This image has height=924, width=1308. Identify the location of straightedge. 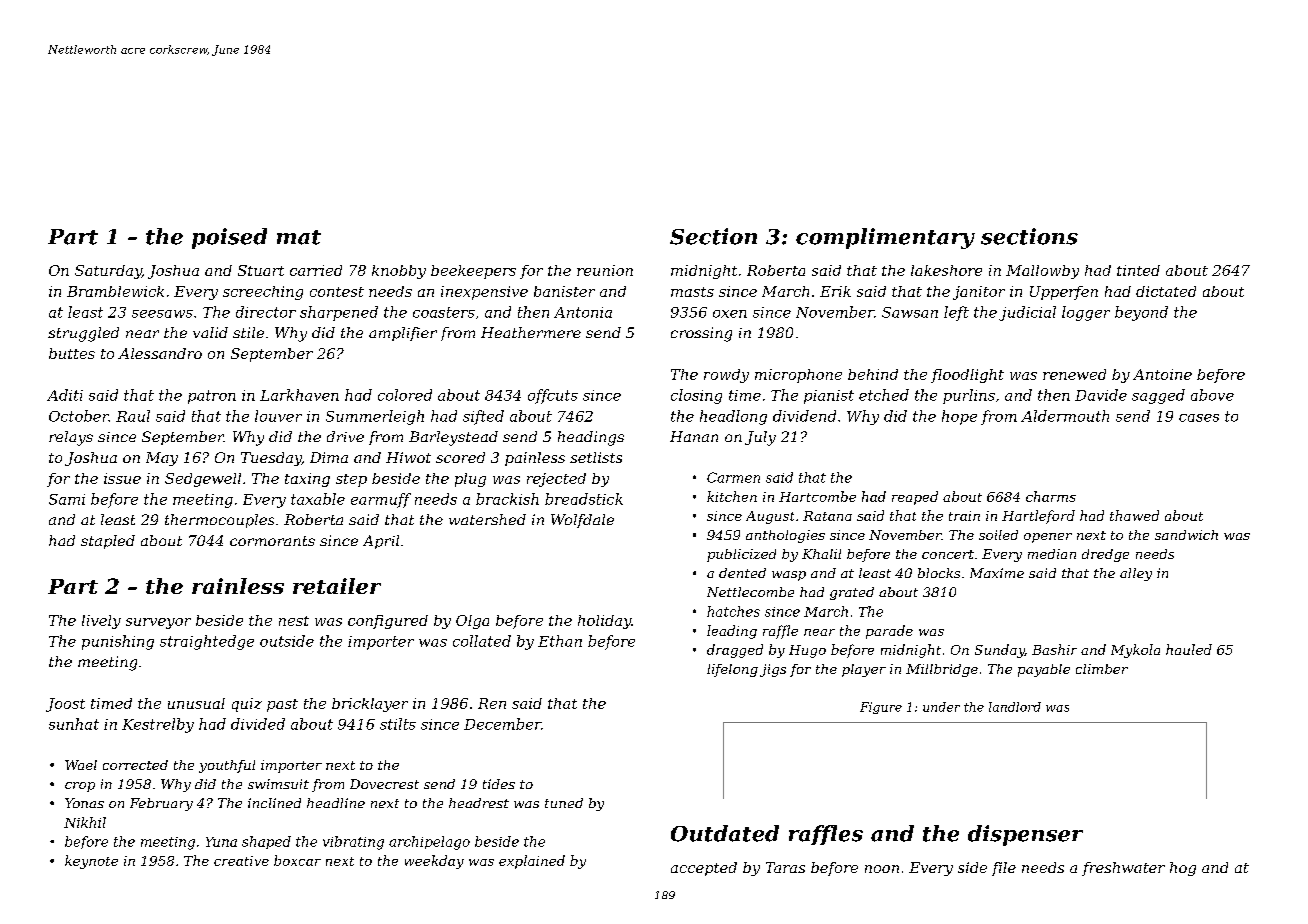
(207, 642).
